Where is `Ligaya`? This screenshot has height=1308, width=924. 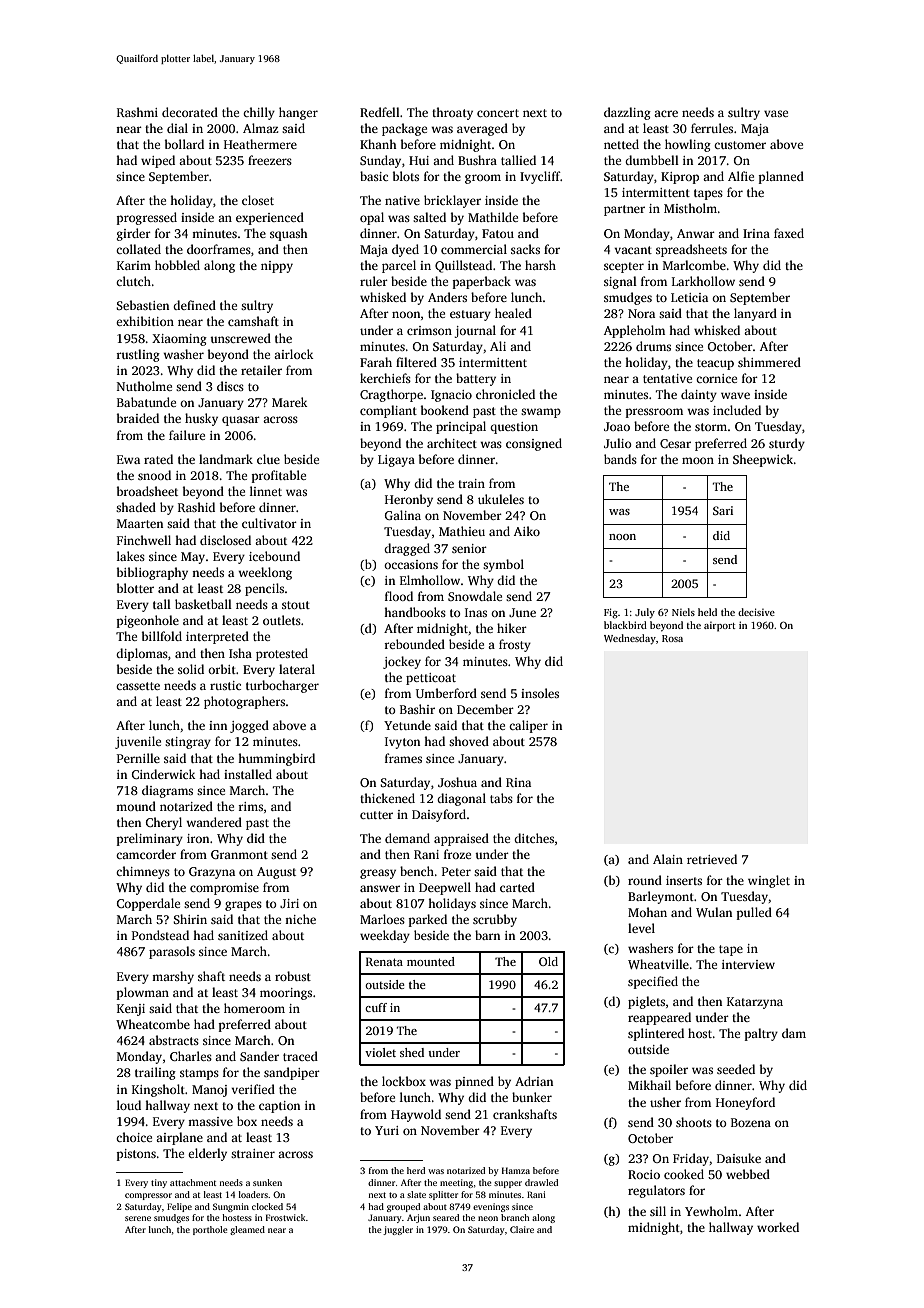
Ligaya is located at coordinates (396, 461).
